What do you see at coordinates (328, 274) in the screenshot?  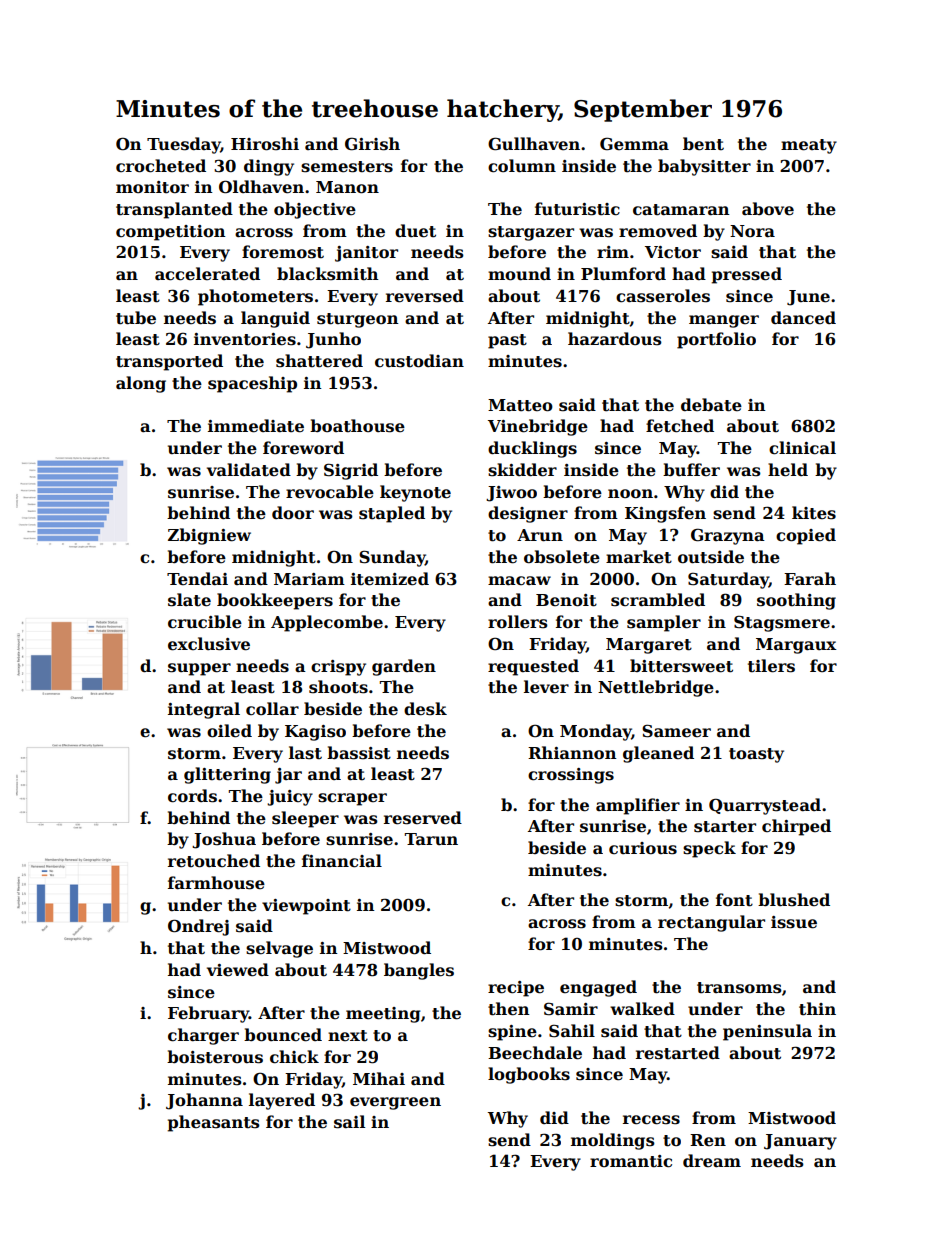 I see `blacksmith` at bounding box center [328, 274].
